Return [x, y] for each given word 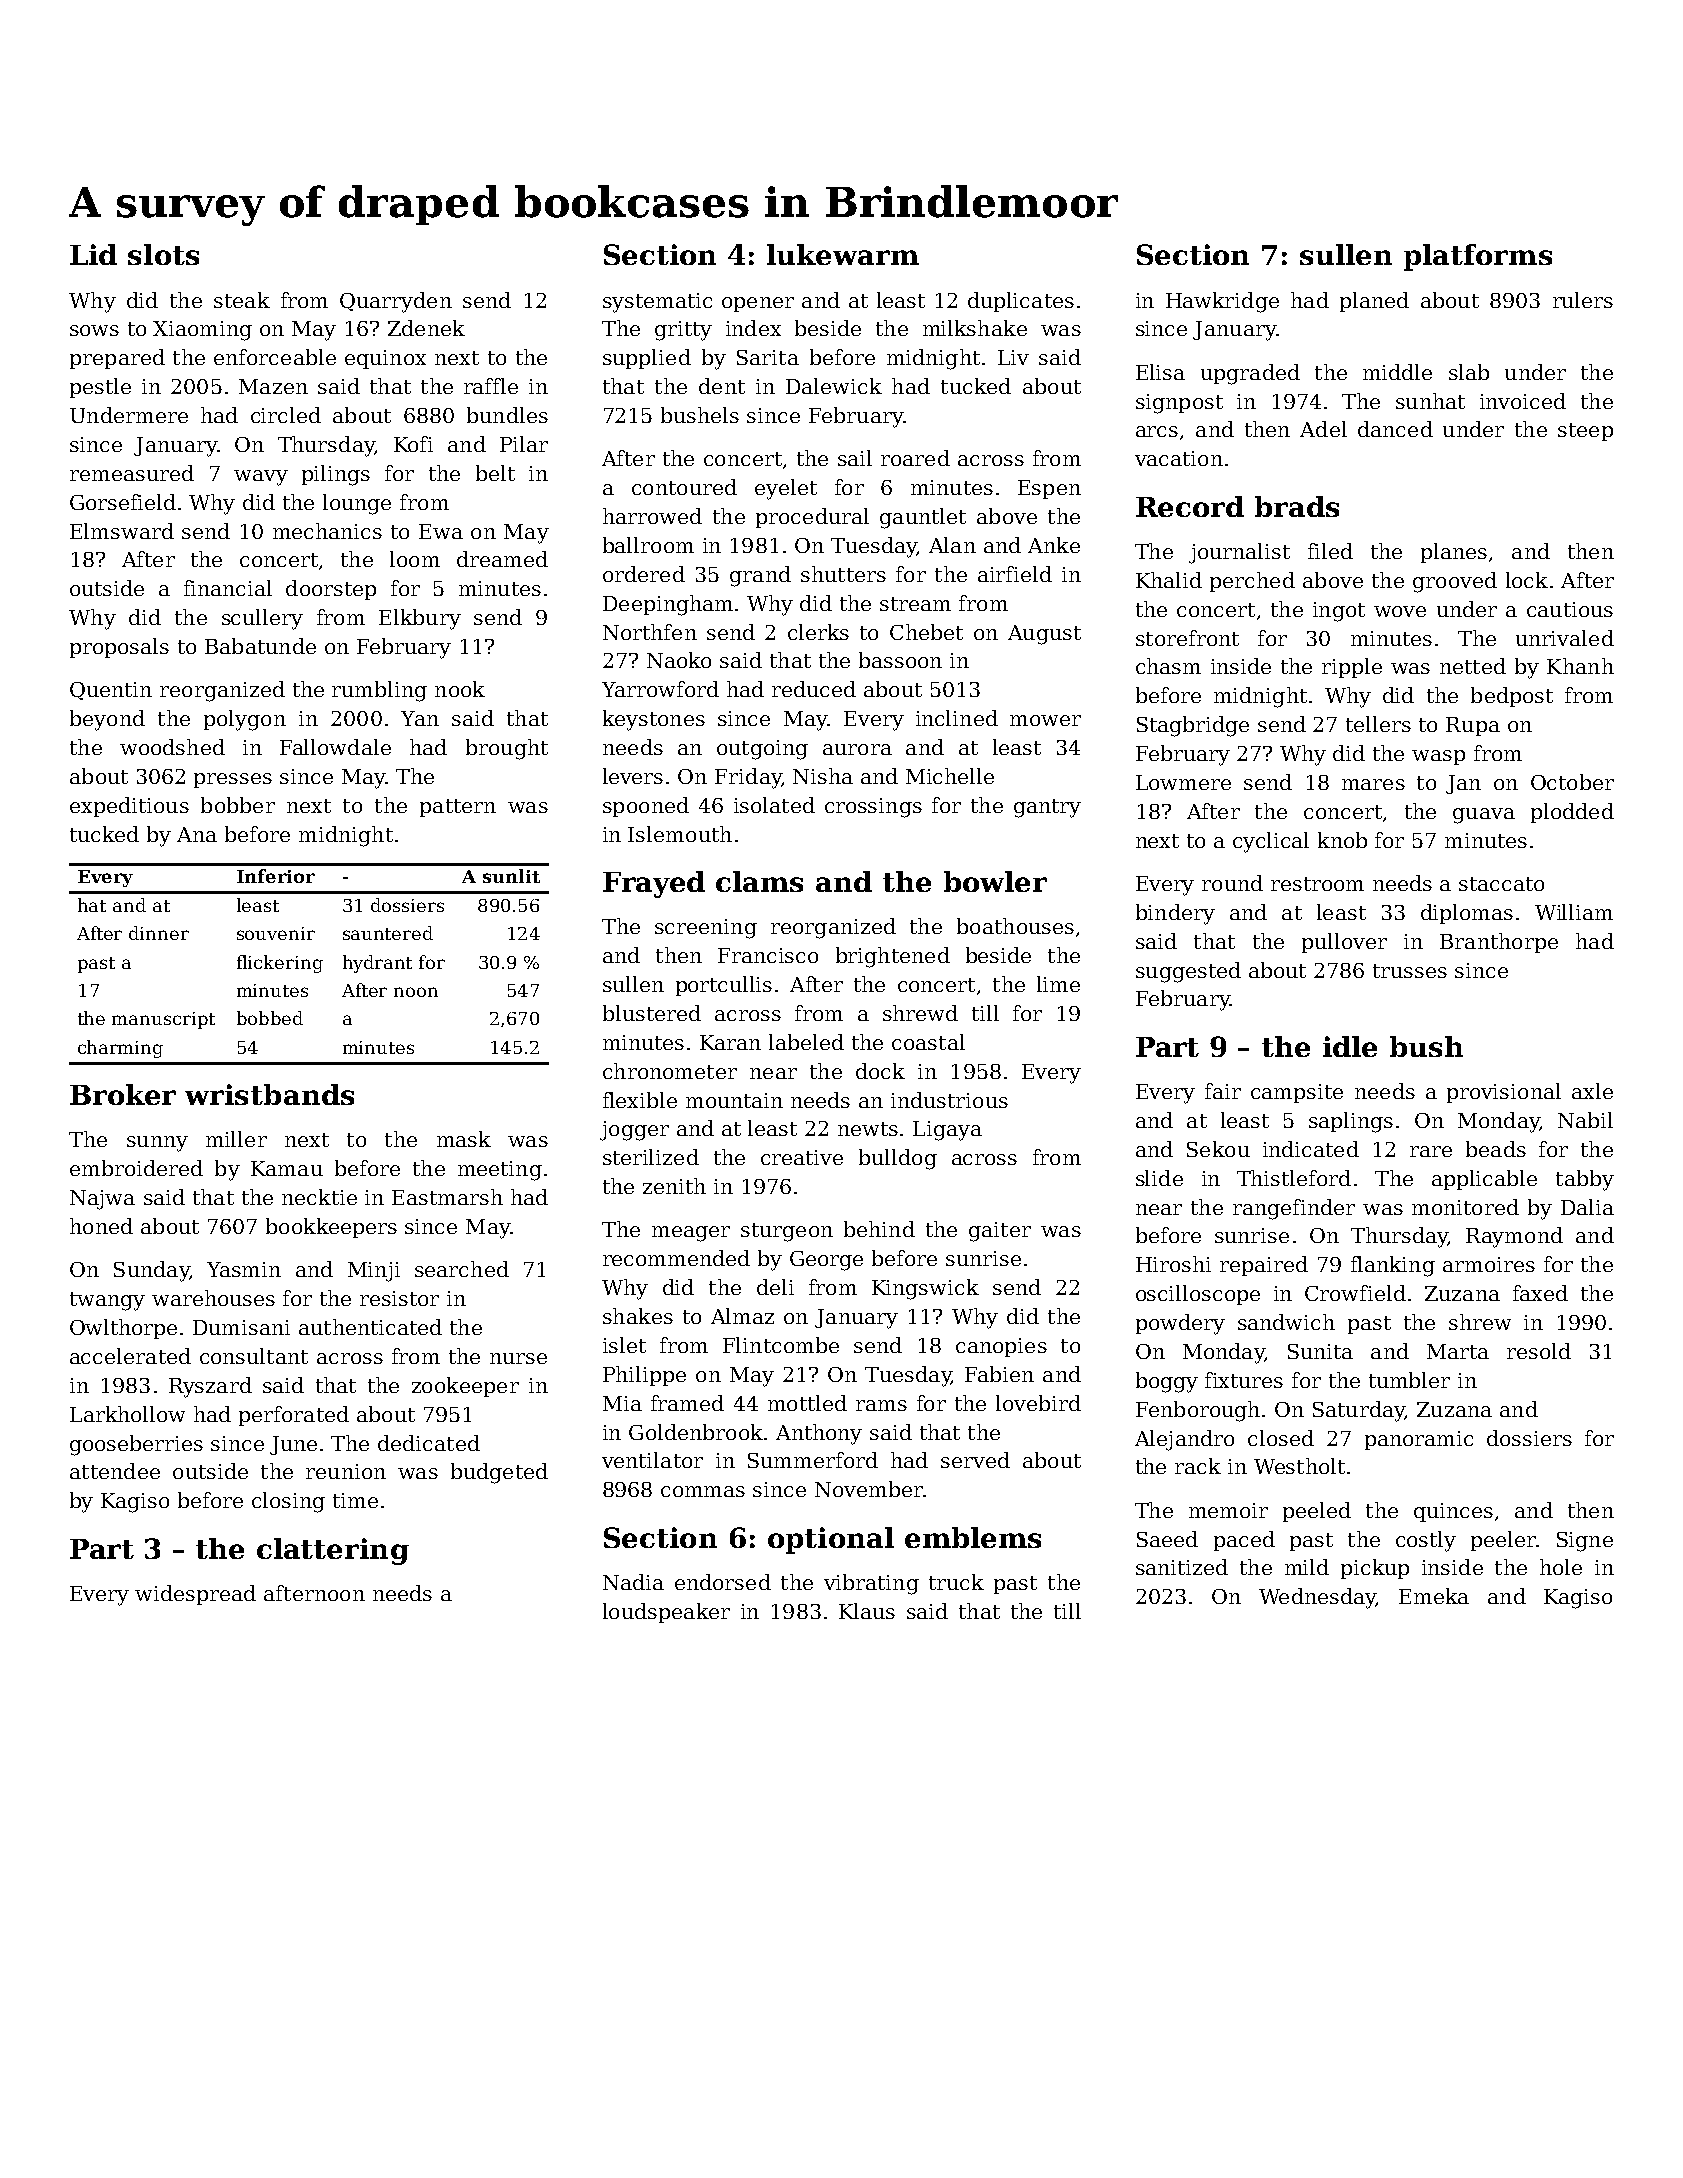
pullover [1344, 943]
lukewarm [843, 254]
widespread [195, 1595]
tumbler [1409, 1380]
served [975, 1460]
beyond [107, 720]
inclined [957, 718]
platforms [1478, 257]
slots [163, 254]
